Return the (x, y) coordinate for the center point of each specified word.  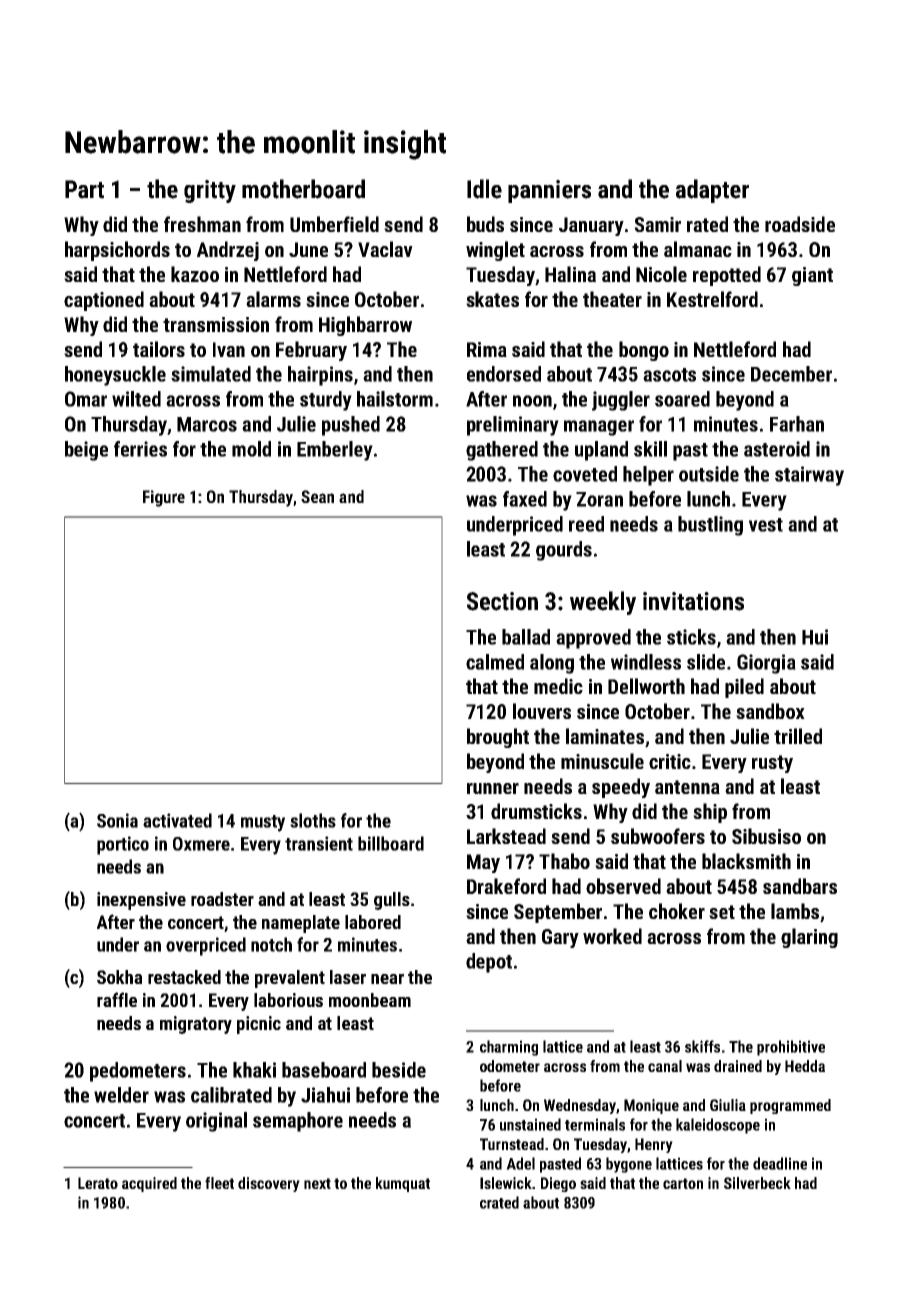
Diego (558, 1184)
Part (84, 189)
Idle (484, 189)
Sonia (117, 820)
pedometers (138, 1072)
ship (710, 813)
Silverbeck (757, 1183)
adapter (712, 191)
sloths (313, 820)
